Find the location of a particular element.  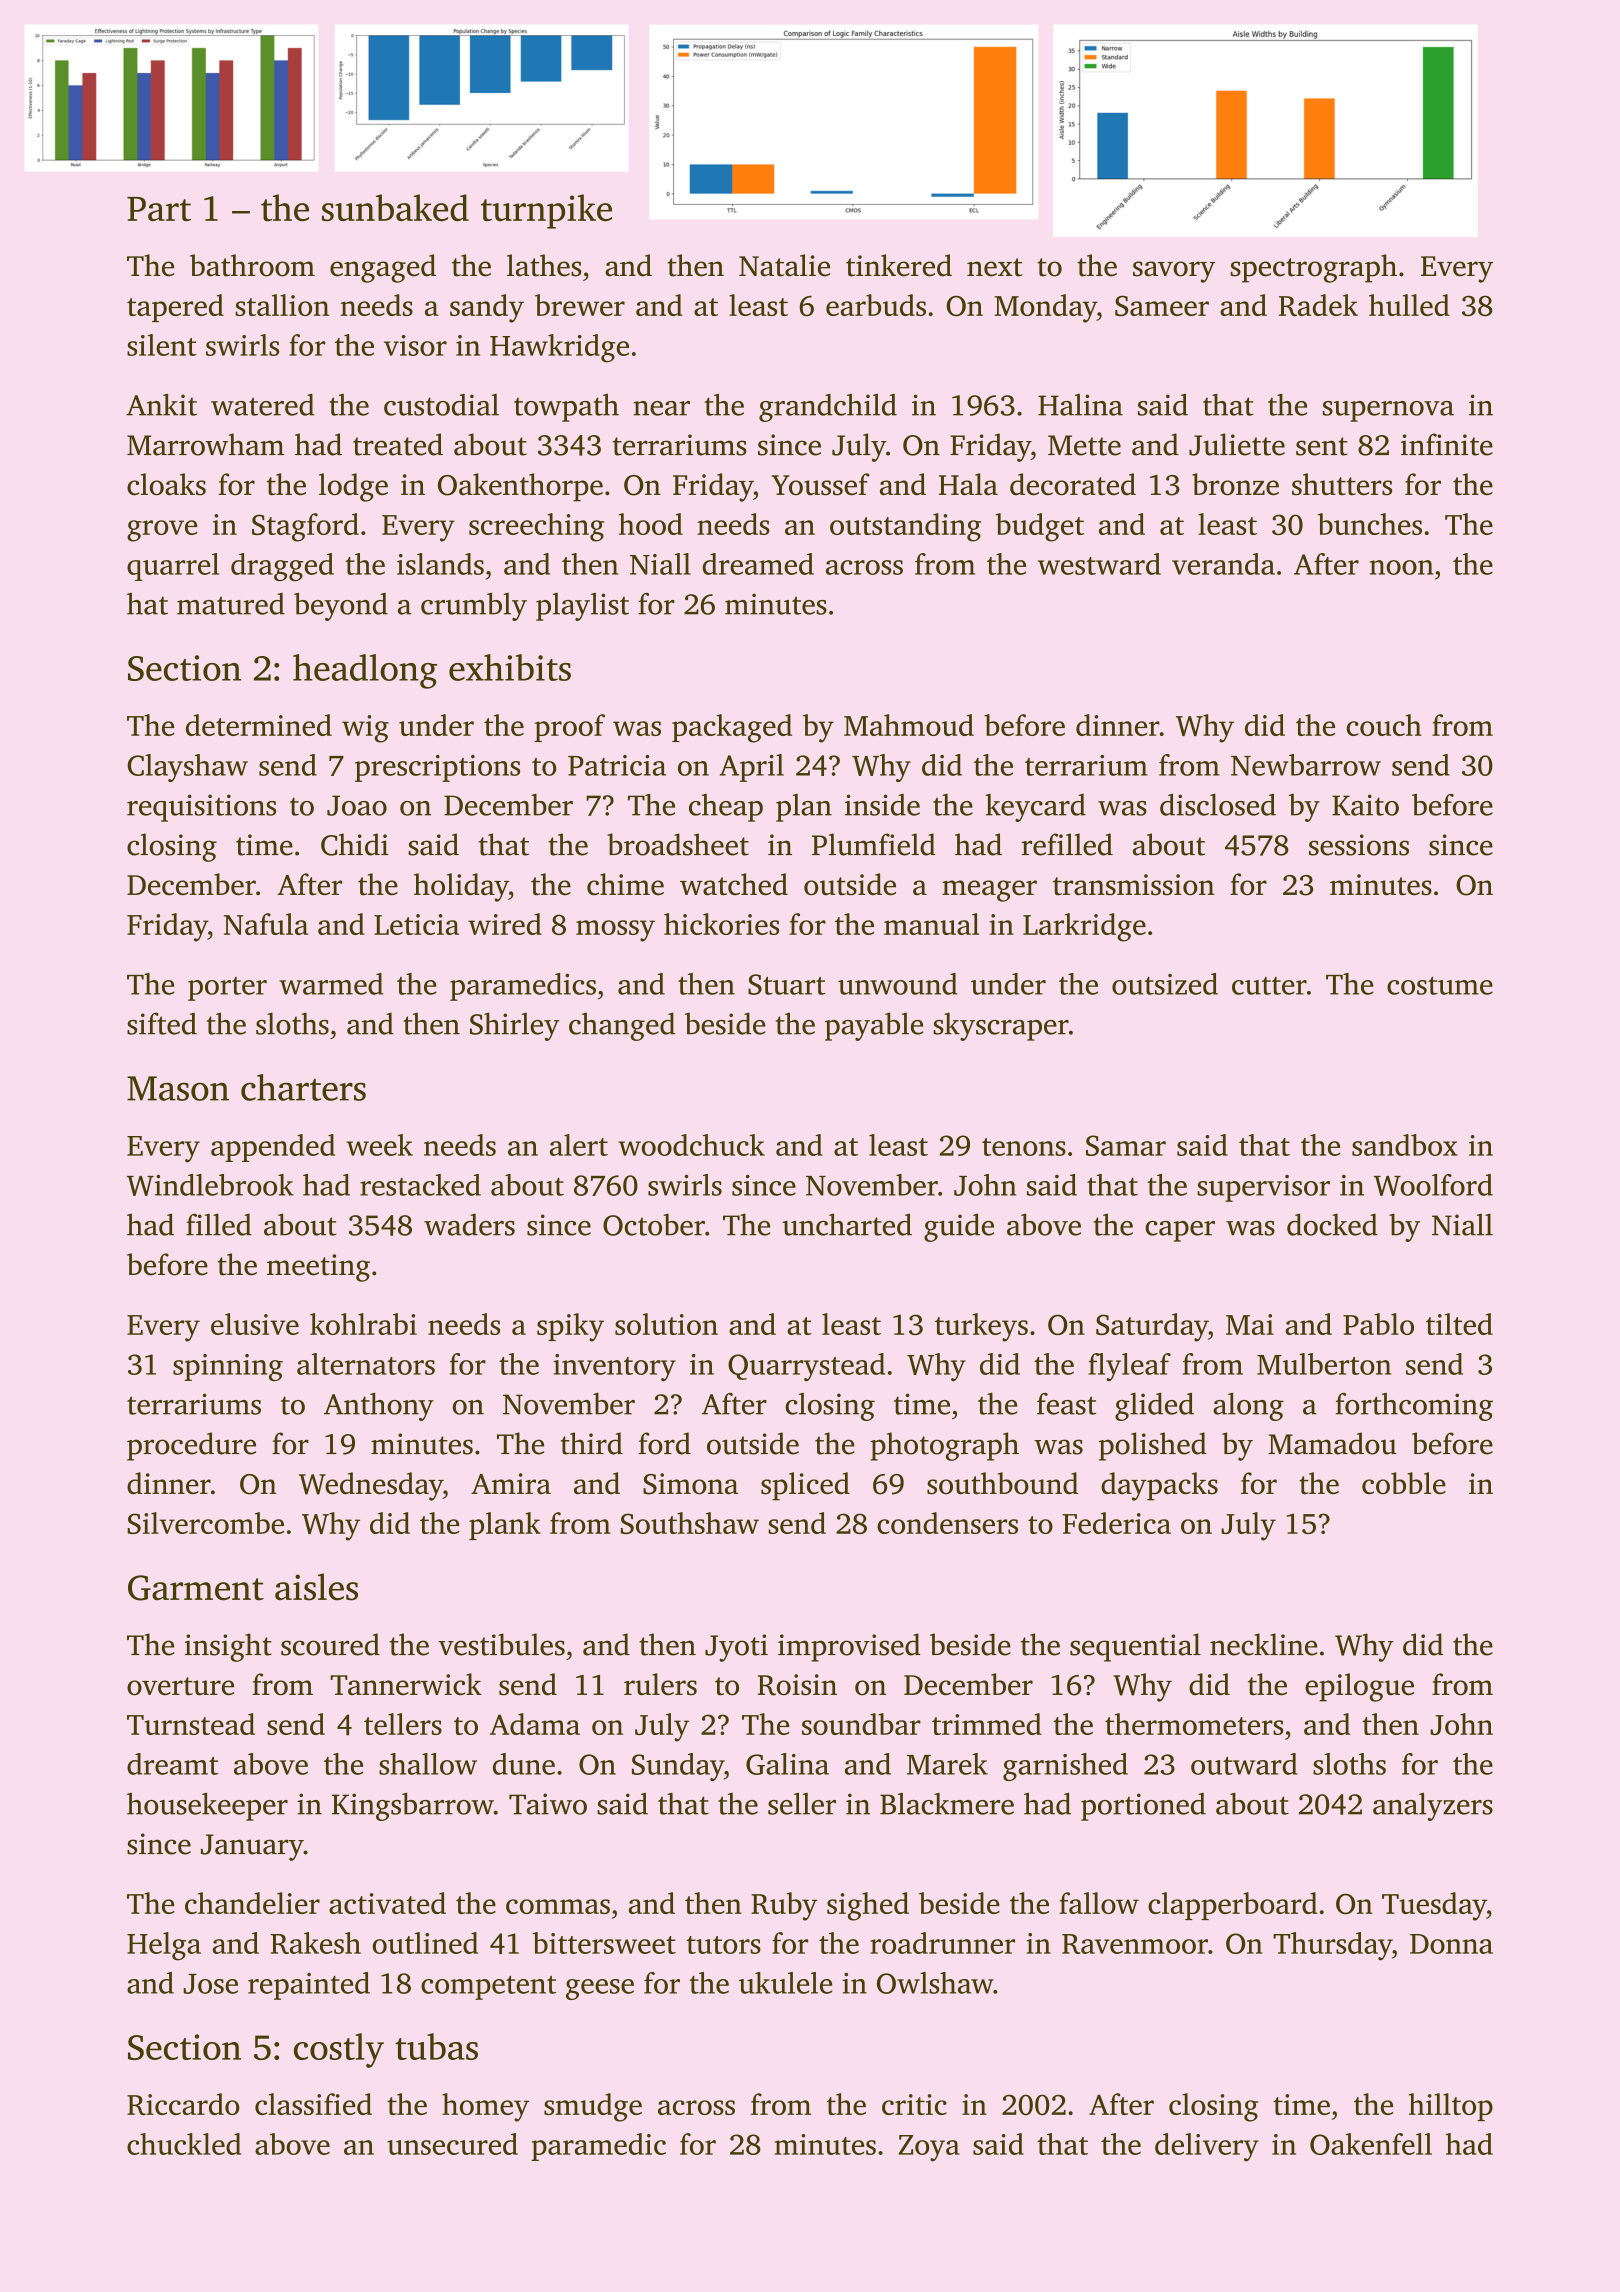

turnpike is located at coordinates (546, 211).
